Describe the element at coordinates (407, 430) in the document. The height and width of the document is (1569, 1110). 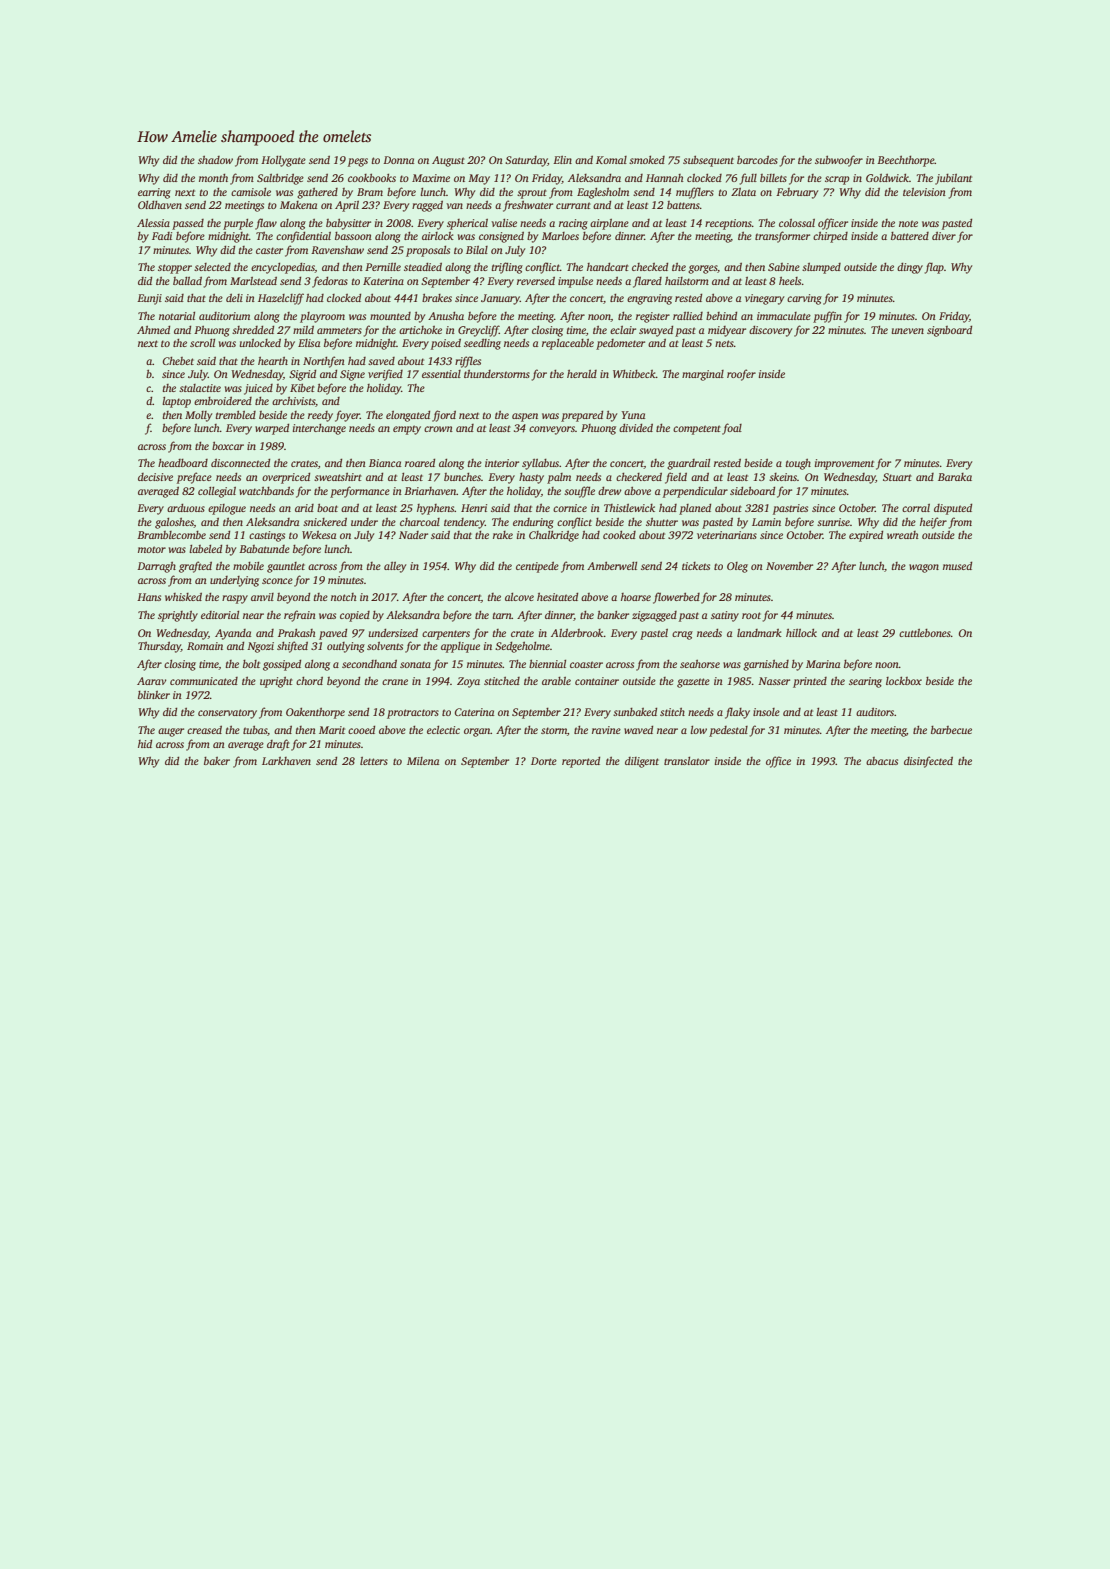
I see `empty` at that location.
